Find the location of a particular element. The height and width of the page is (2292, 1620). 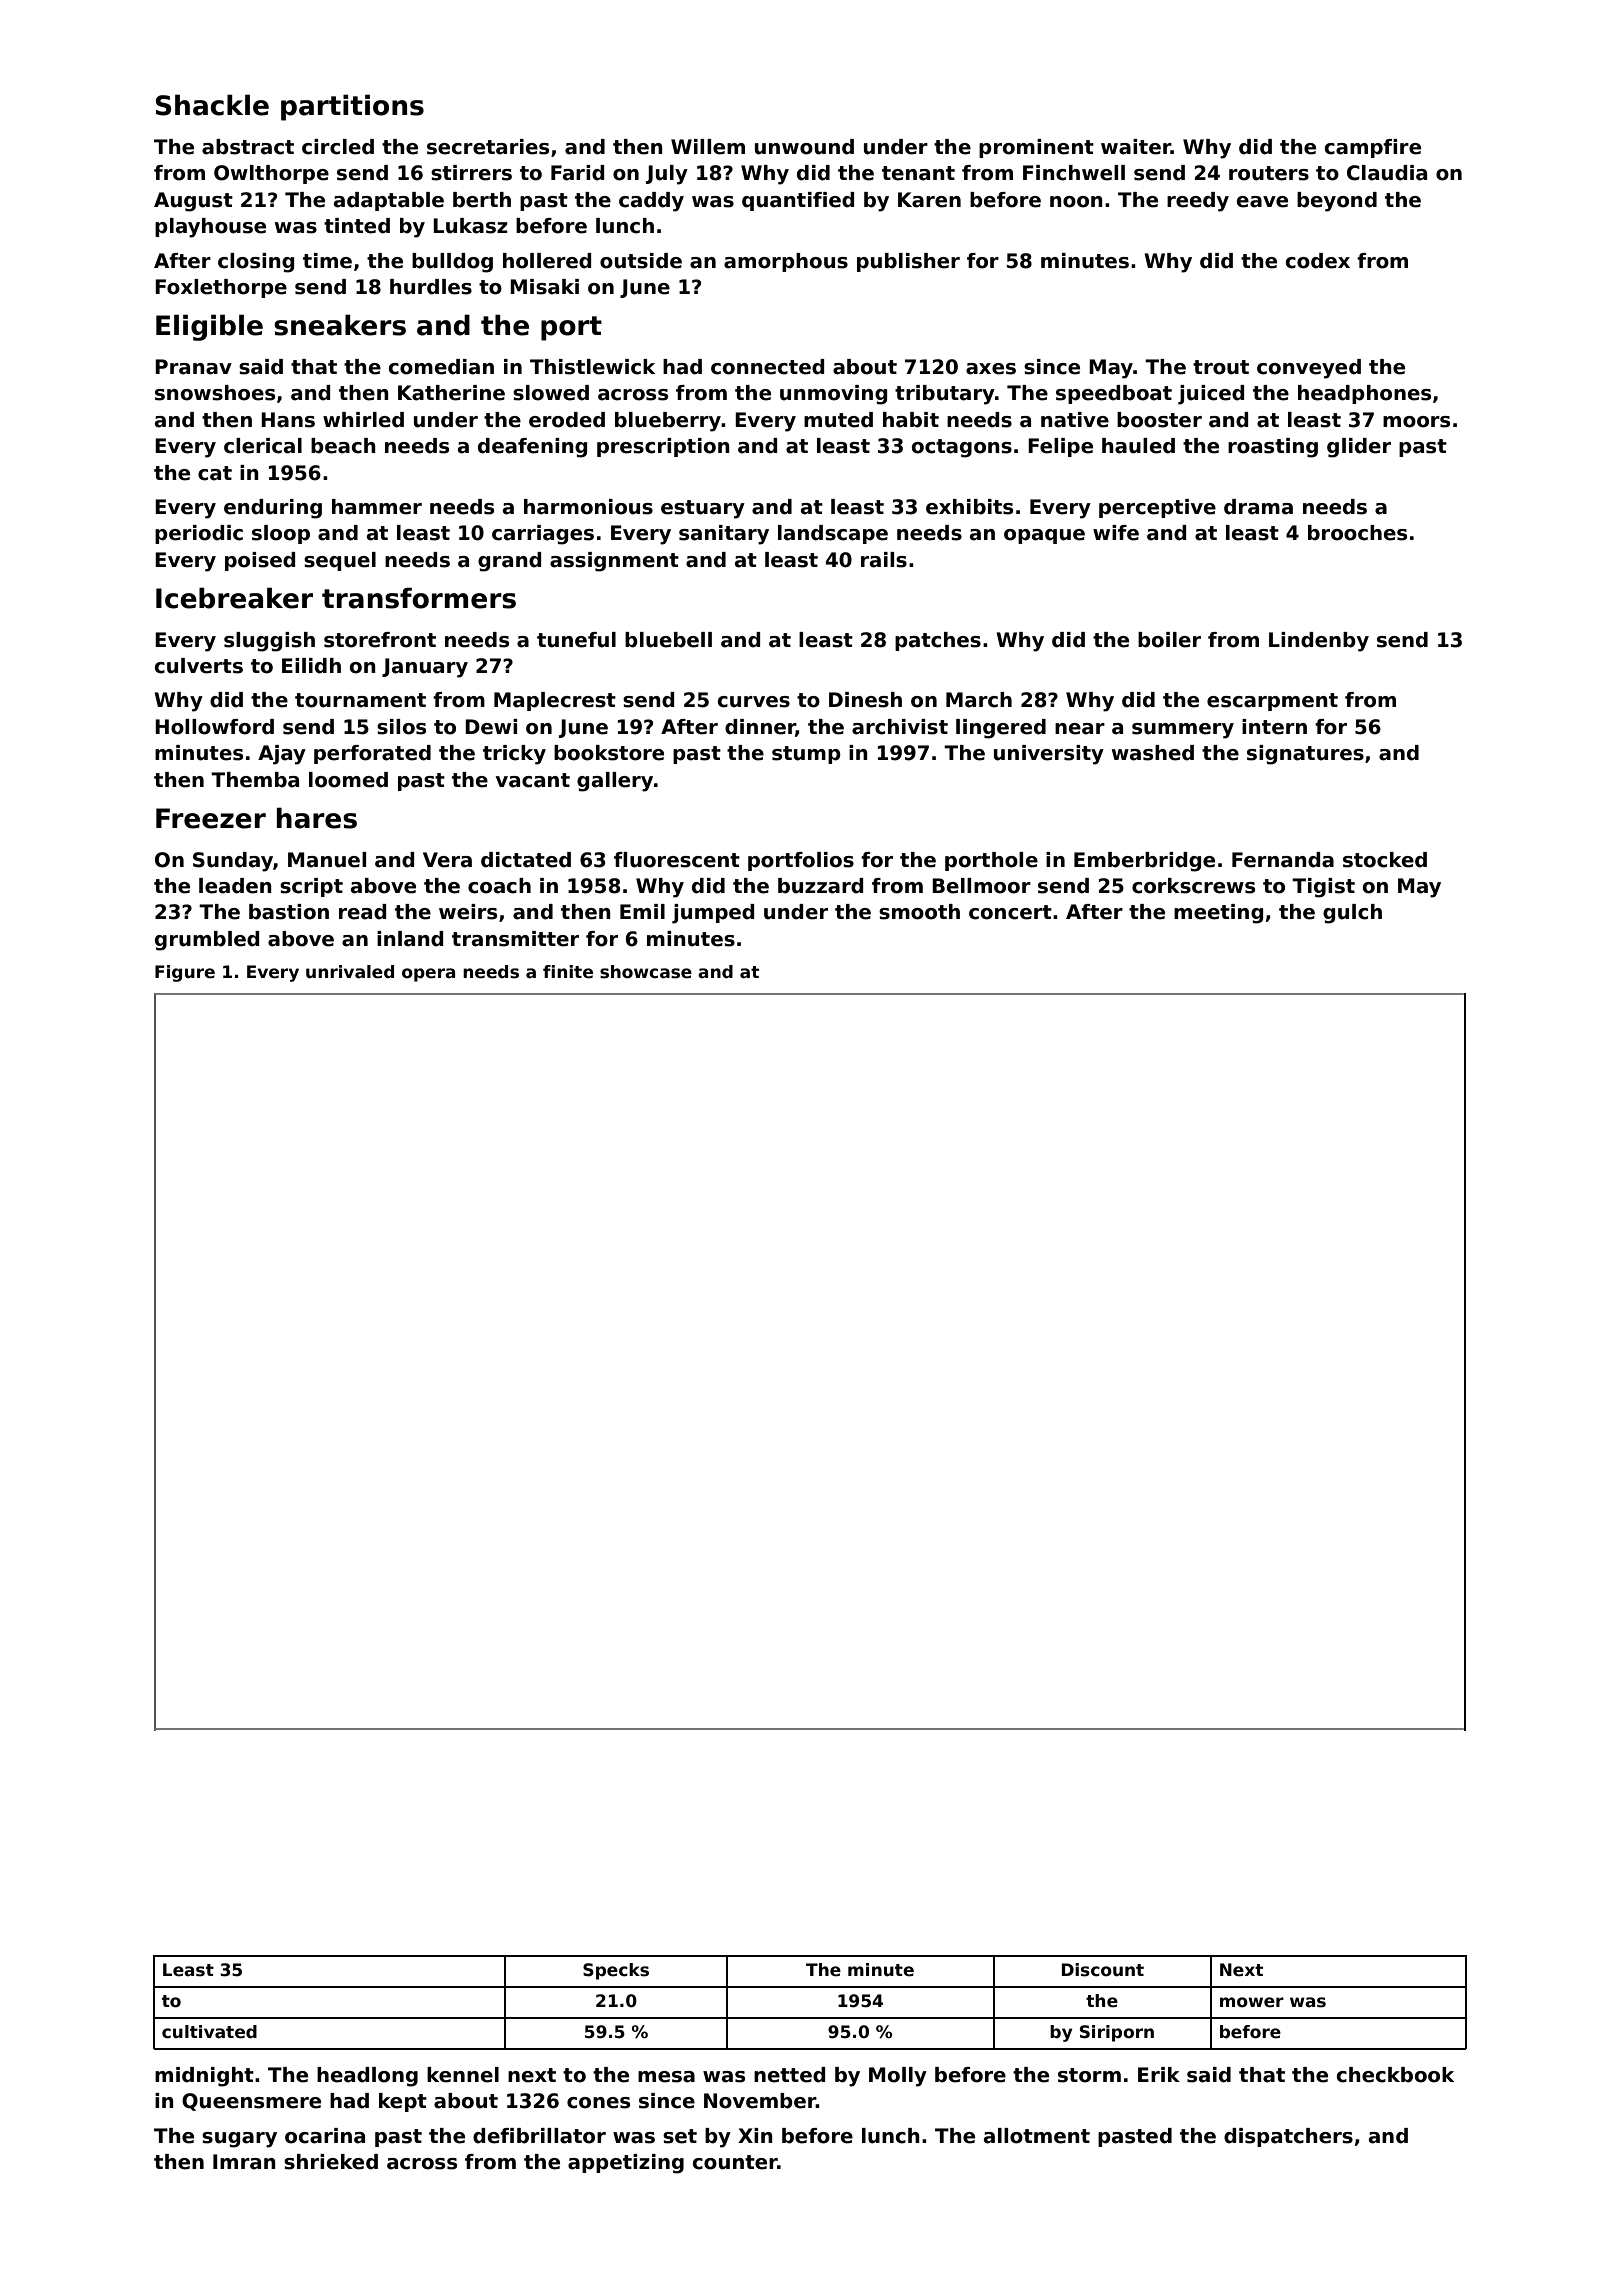

Emberbridge is located at coordinates (1144, 862).
